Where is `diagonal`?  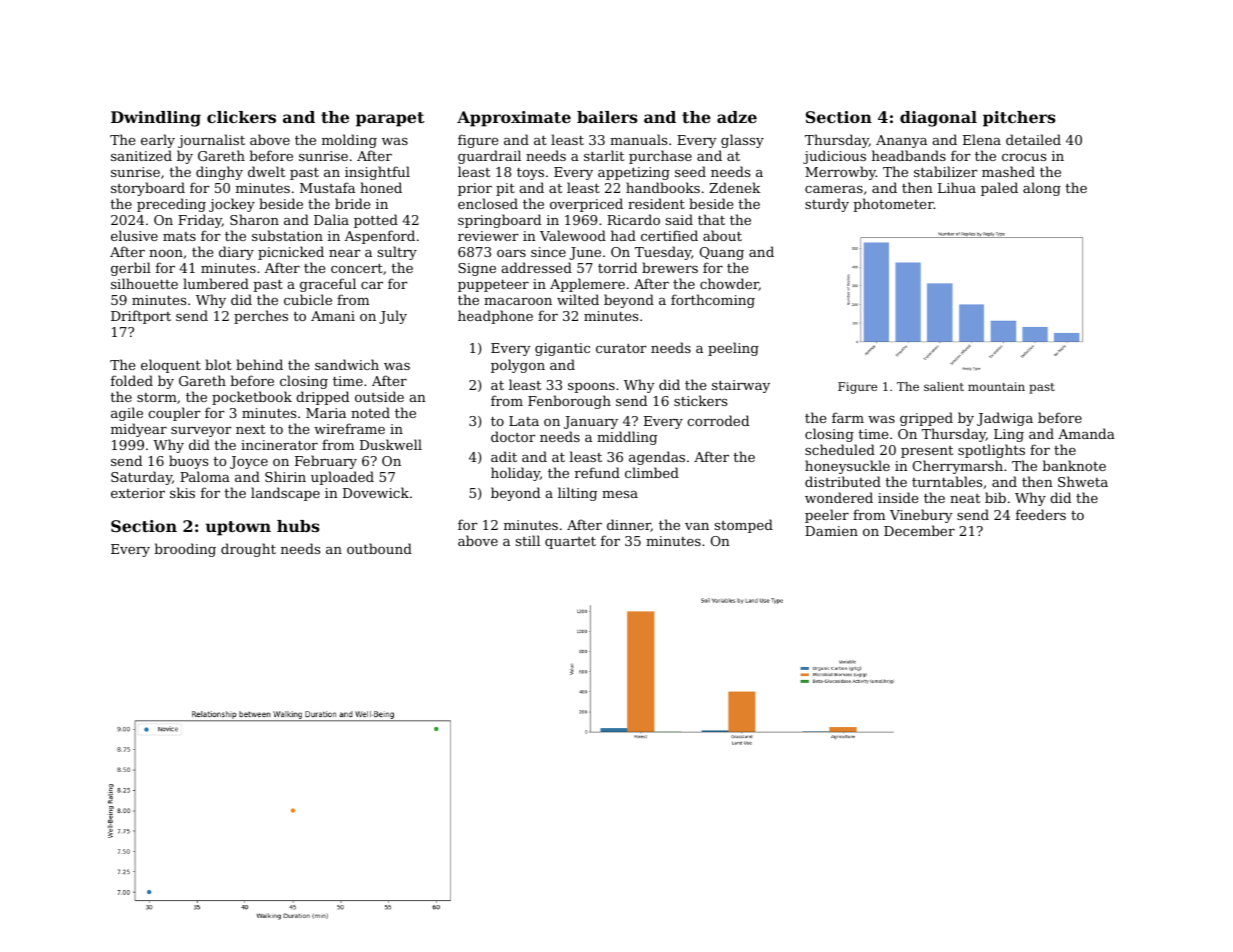
diagonal is located at coordinates (938, 119).
